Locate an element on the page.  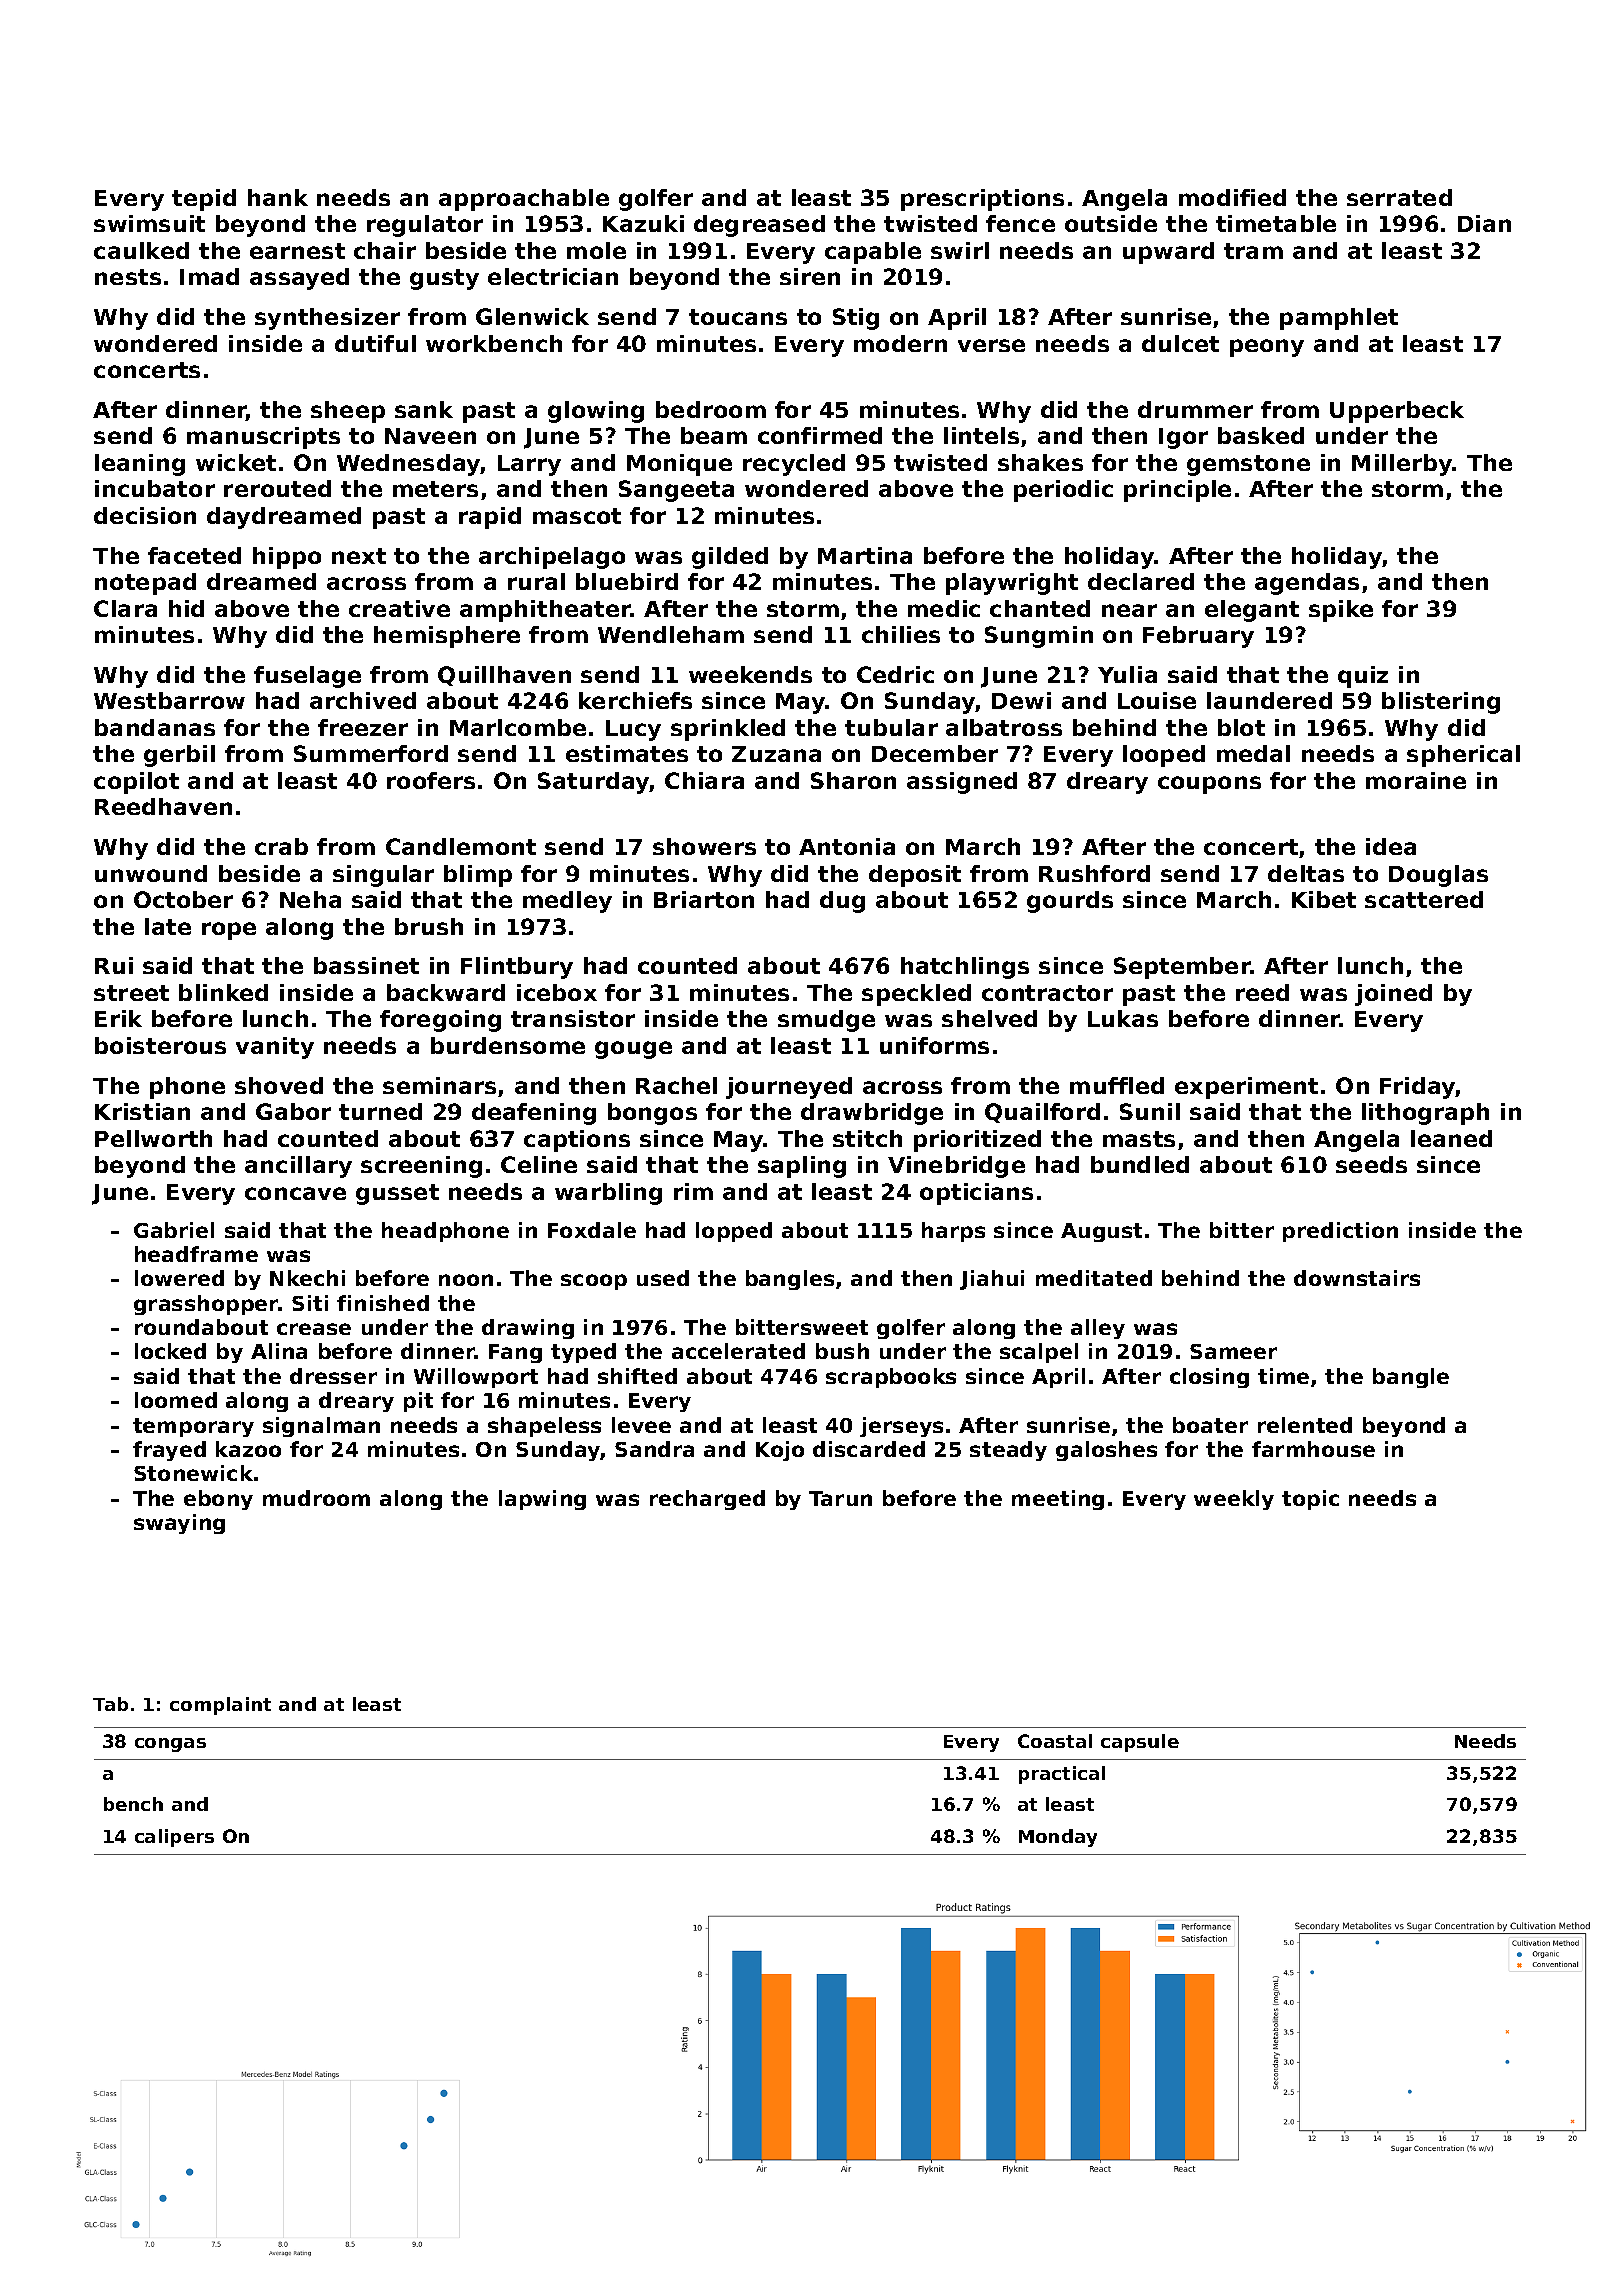
prescriptions is located at coordinates (982, 200).
